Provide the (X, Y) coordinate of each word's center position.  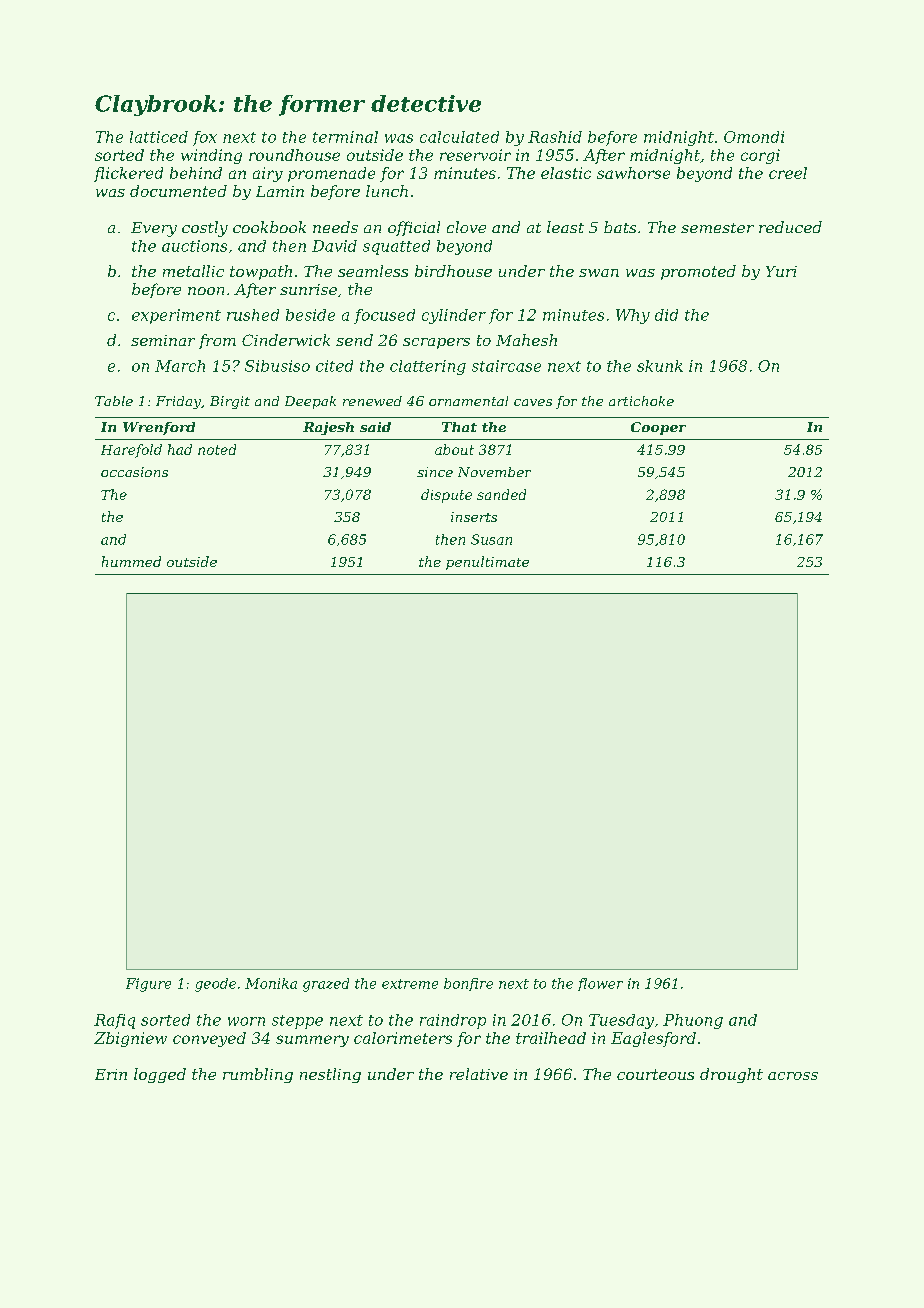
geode (215, 985)
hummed (131, 561)
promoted (698, 272)
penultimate (487, 563)
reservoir (475, 155)
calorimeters (403, 1038)
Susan (491, 539)
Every (154, 229)
